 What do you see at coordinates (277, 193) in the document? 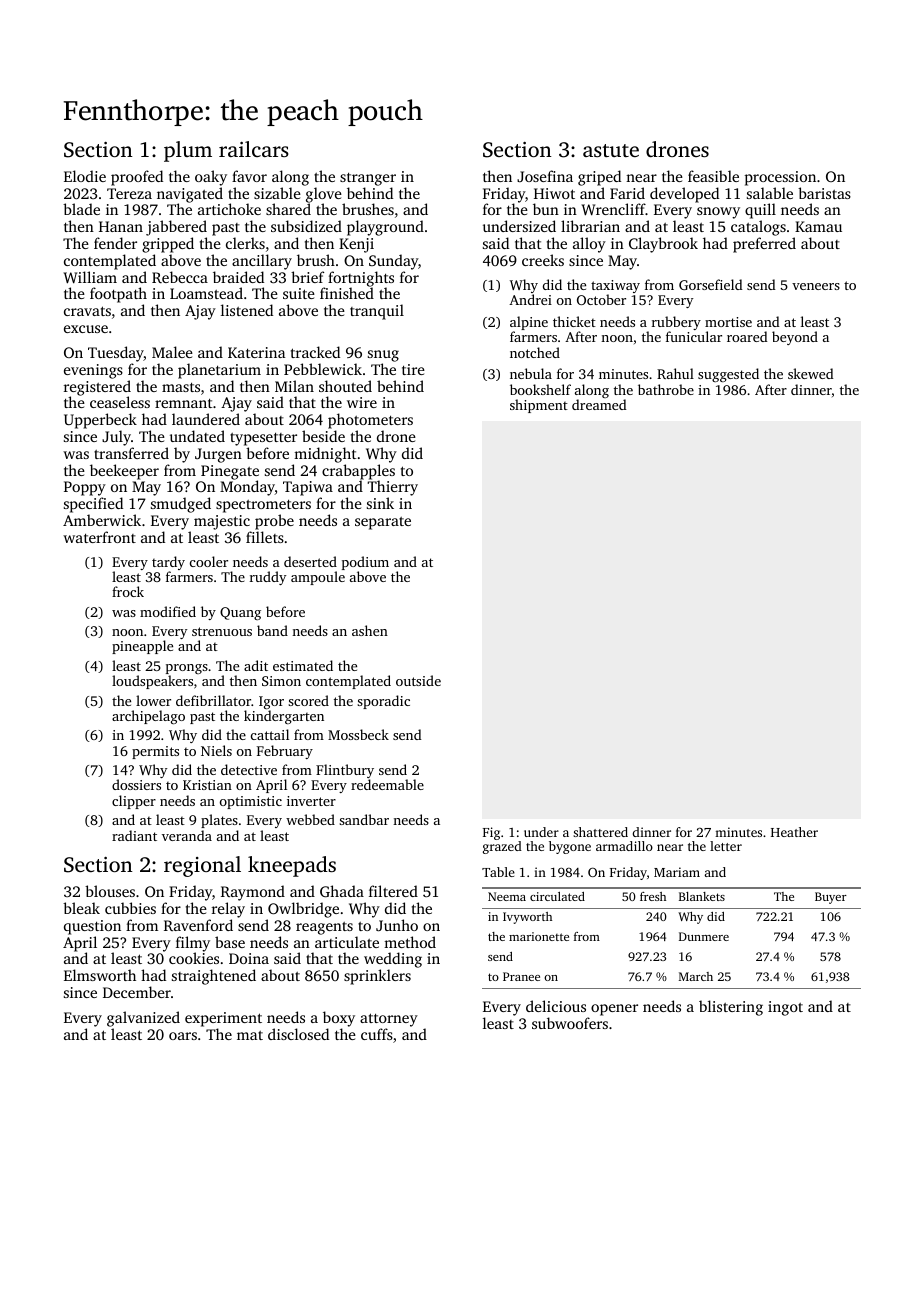
I see `sizable` at bounding box center [277, 193].
